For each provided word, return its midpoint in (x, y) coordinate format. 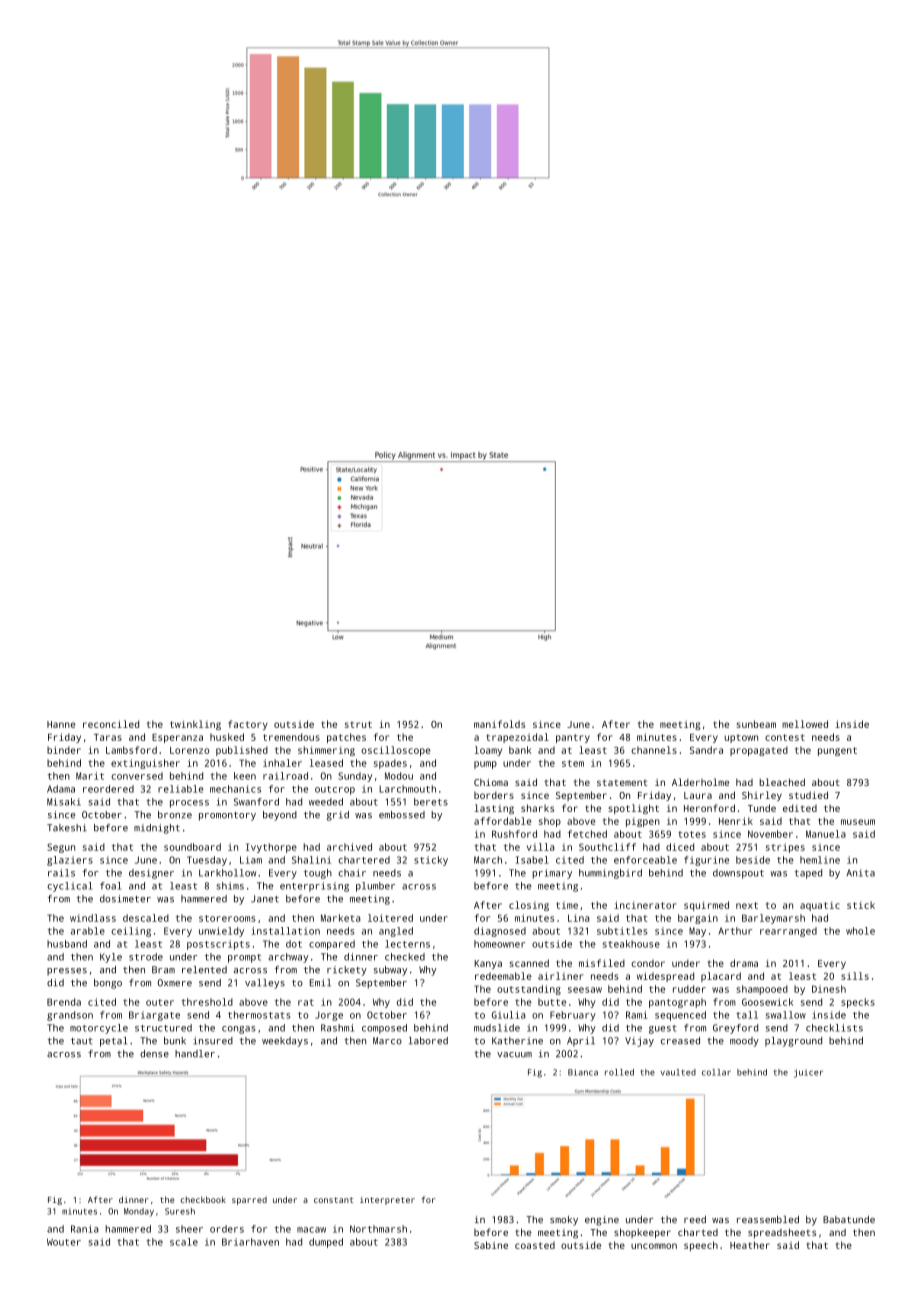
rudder (689, 989)
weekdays (285, 1042)
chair (352, 873)
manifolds (499, 724)
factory (248, 725)
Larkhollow (227, 873)
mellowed (805, 724)
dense (154, 1054)
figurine (706, 861)
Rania (84, 1229)
